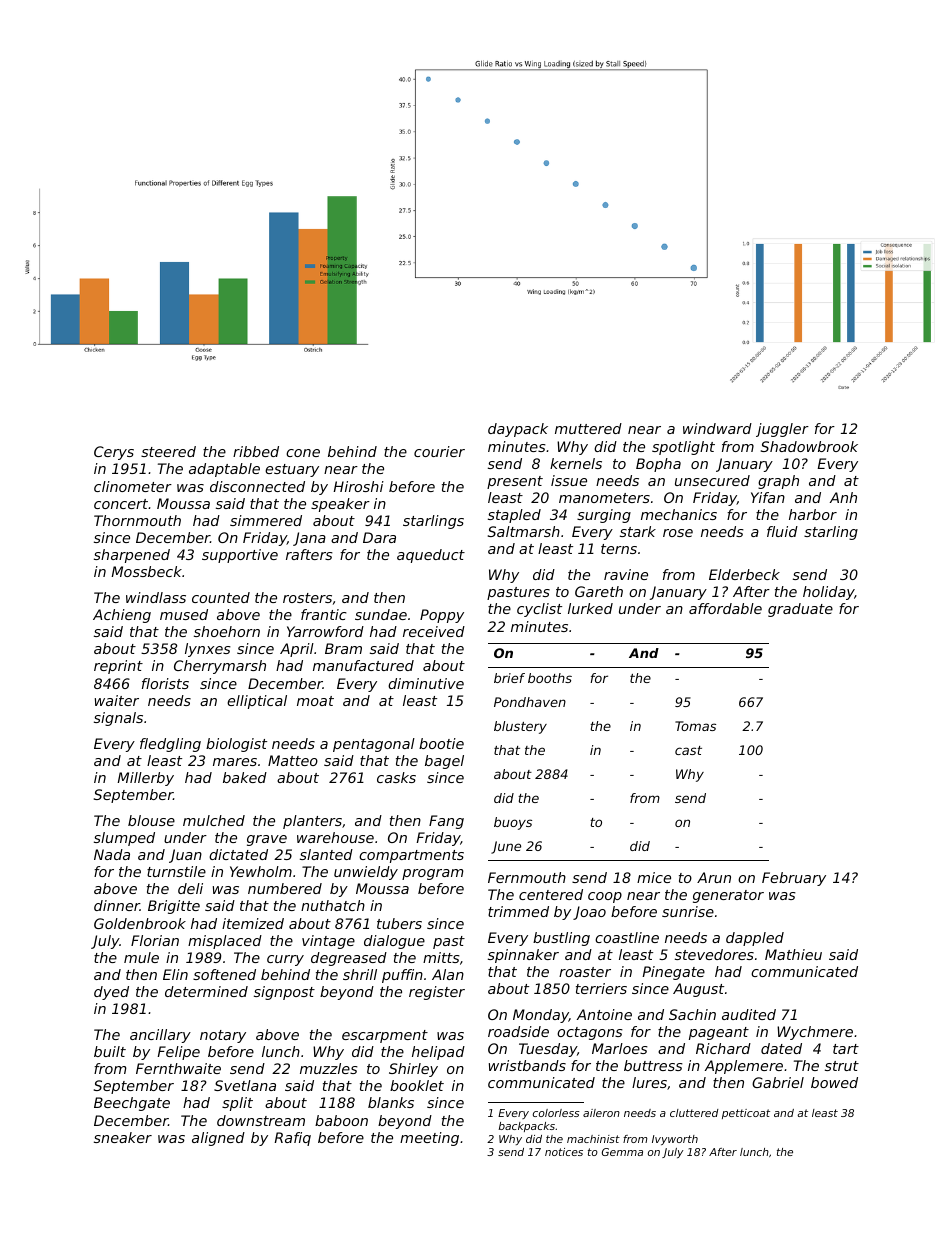 This page has width=952, height=1233. I want to click on sneaker, so click(123, 1137).
